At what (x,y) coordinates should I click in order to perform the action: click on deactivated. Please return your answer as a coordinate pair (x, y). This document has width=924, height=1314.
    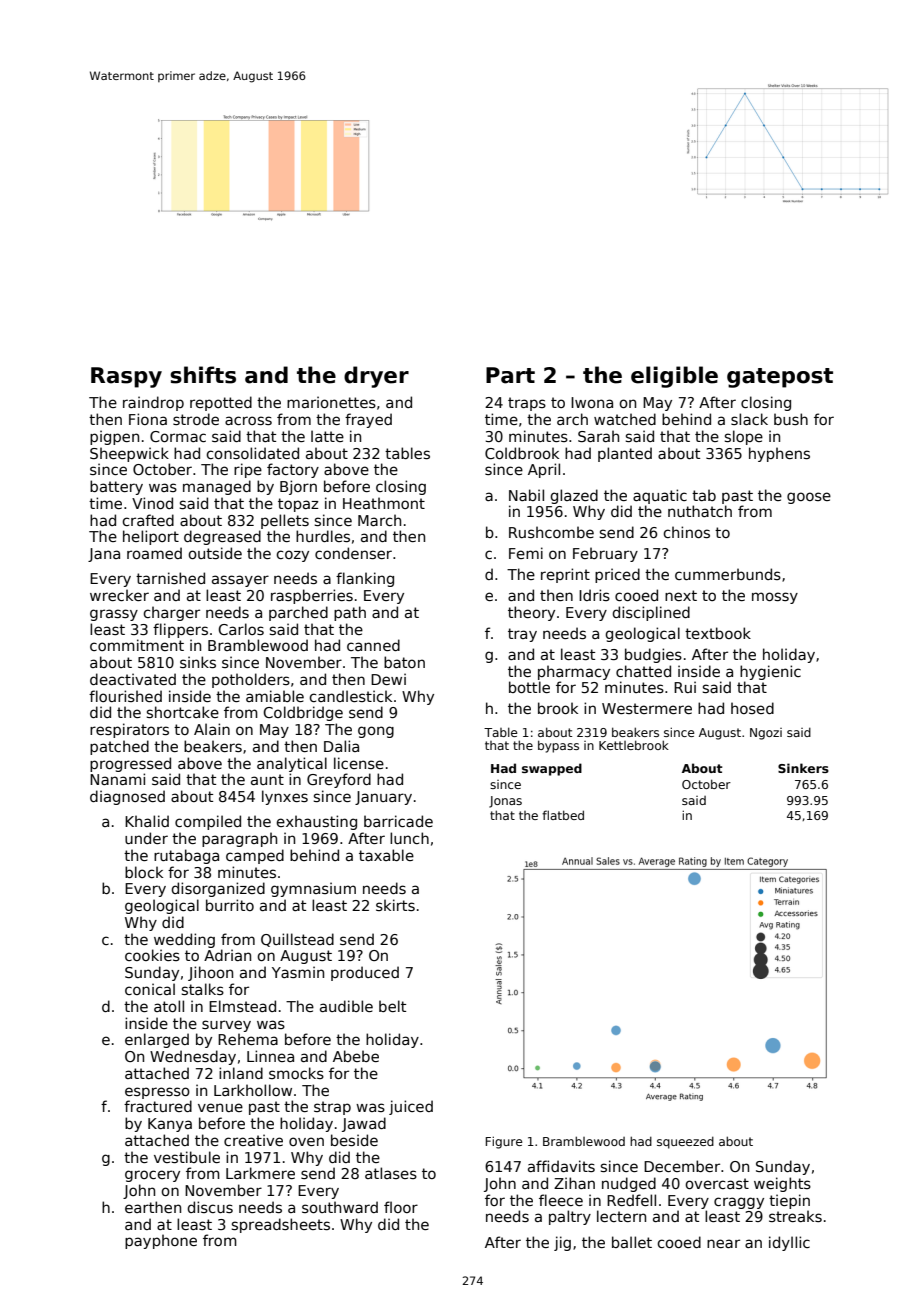
    Looking at the image, I should click on (133, 679).
